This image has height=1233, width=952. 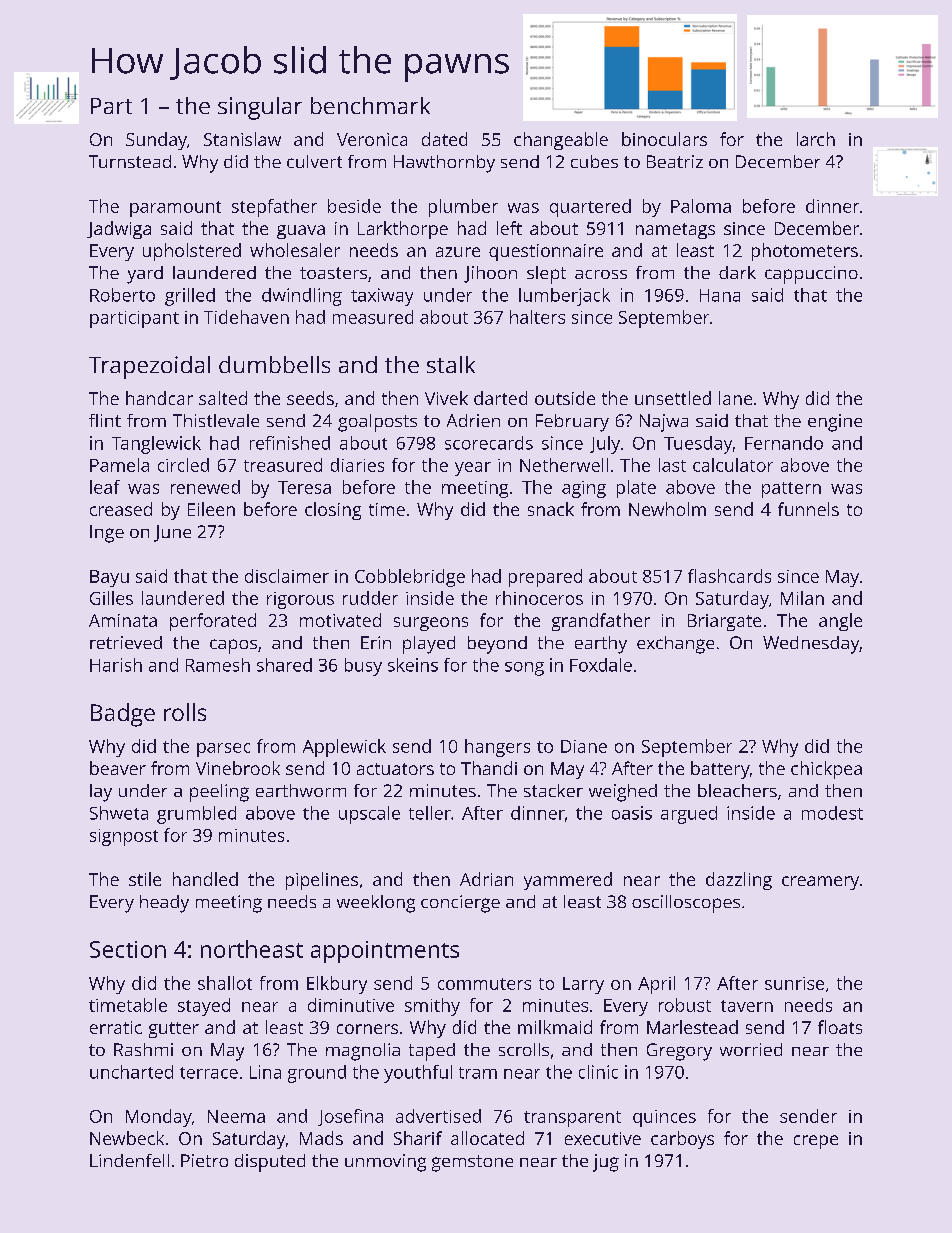 I want to click on Ramesh, so click(x=218, y=665).
